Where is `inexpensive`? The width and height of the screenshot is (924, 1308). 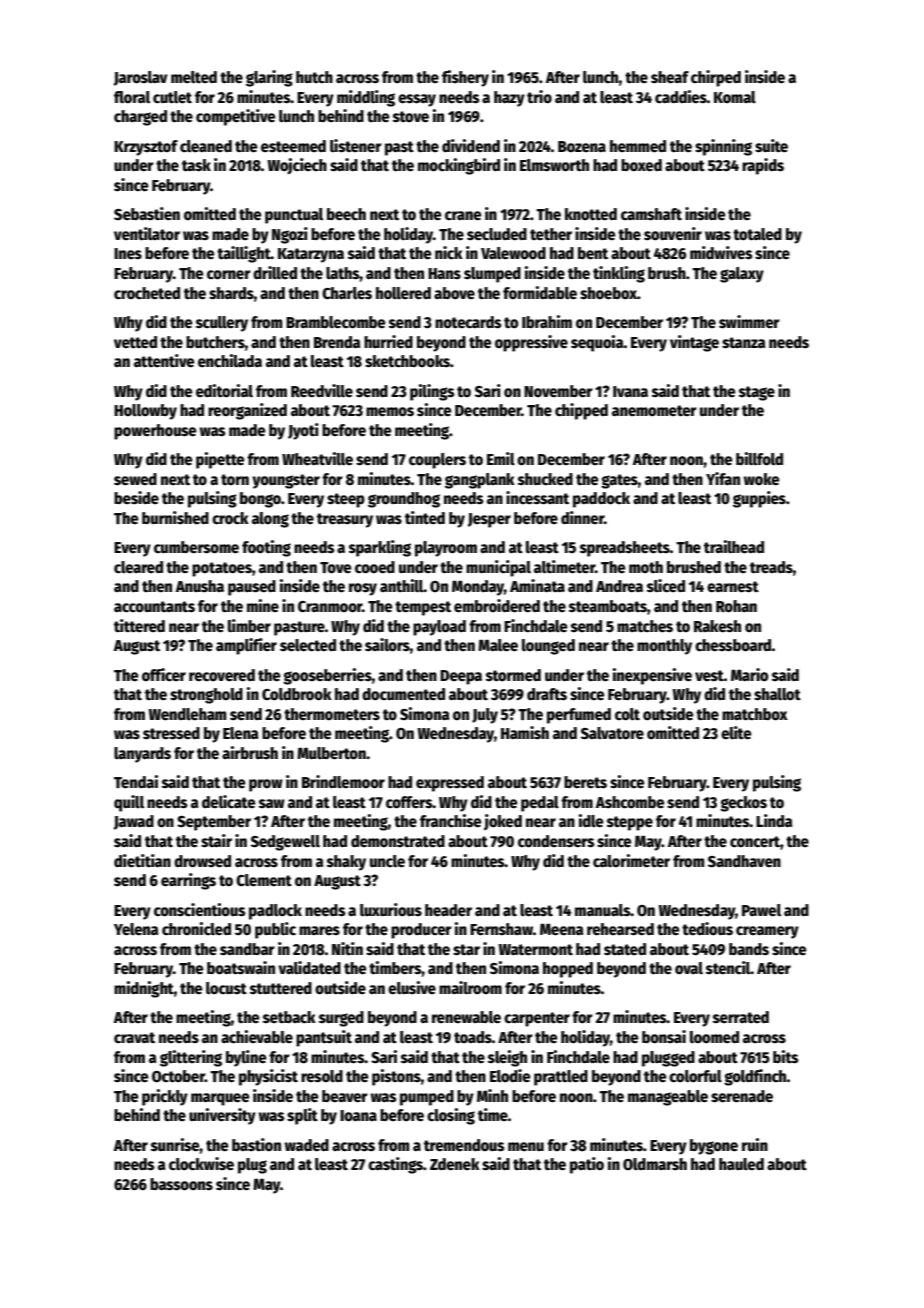 inexpensive is located at coordinates (652, 676).
